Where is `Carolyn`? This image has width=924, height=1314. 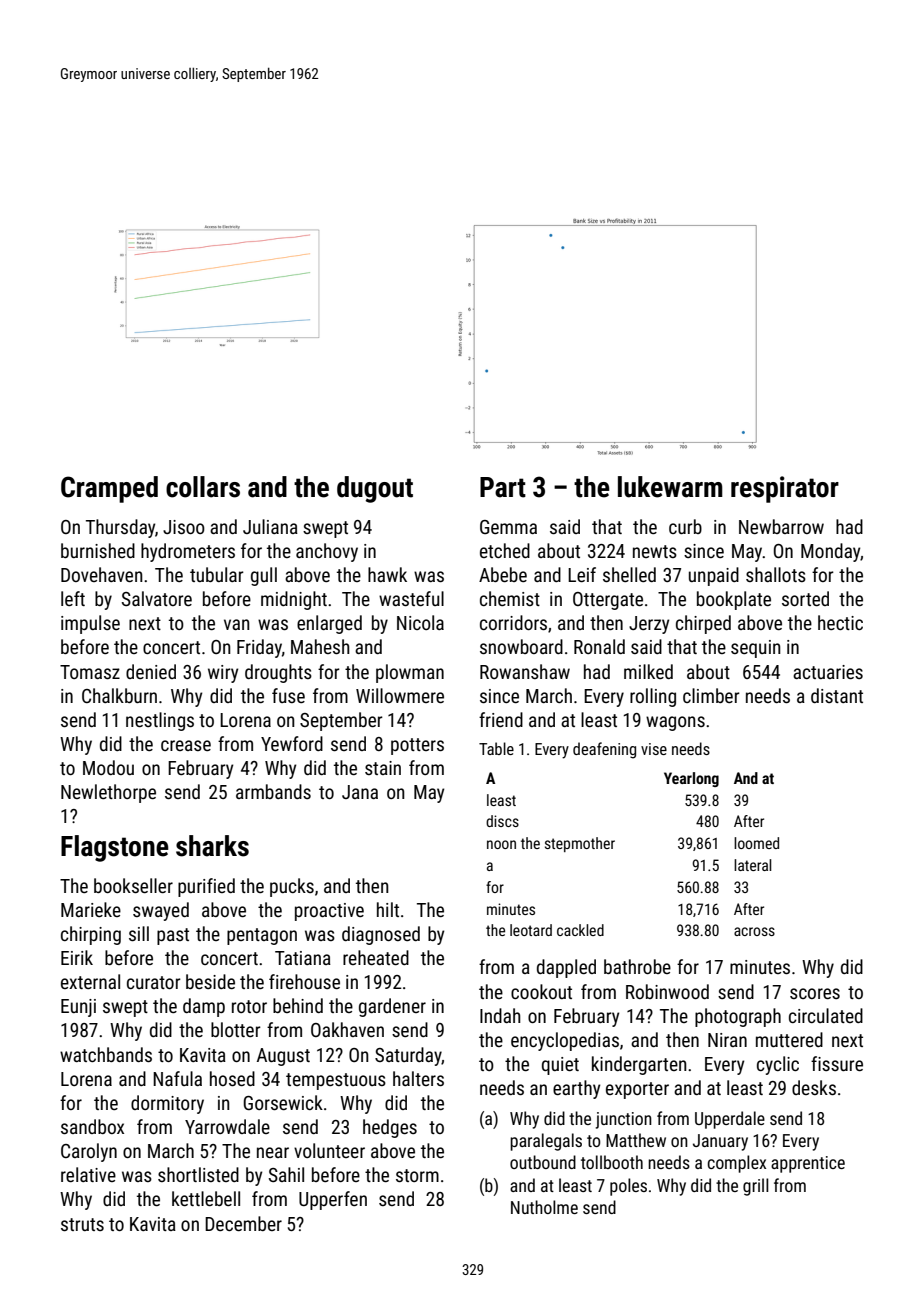
Carolyn is located at coordinates (89, 1152).
